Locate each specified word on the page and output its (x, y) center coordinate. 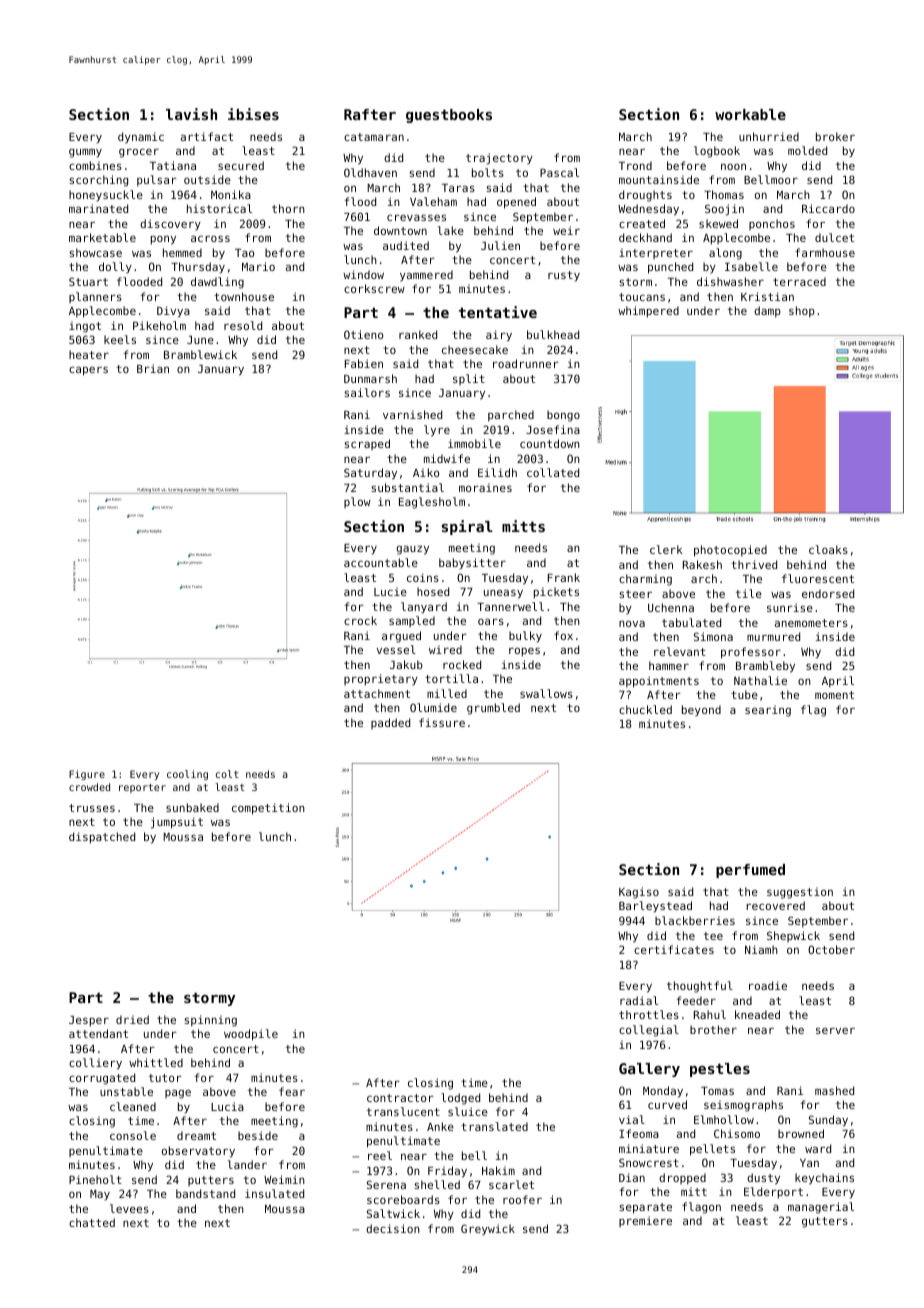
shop (802, 311)
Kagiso (639, 893)
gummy (85, 153)
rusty (564, 276)
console (133, 1135)
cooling (187, 775)
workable (750, 114)
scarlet (511, 1184)
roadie (768, 985)
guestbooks (449, 116)
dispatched (102, 838)
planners (95, 297)
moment (834, 695)
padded (390, 723)
